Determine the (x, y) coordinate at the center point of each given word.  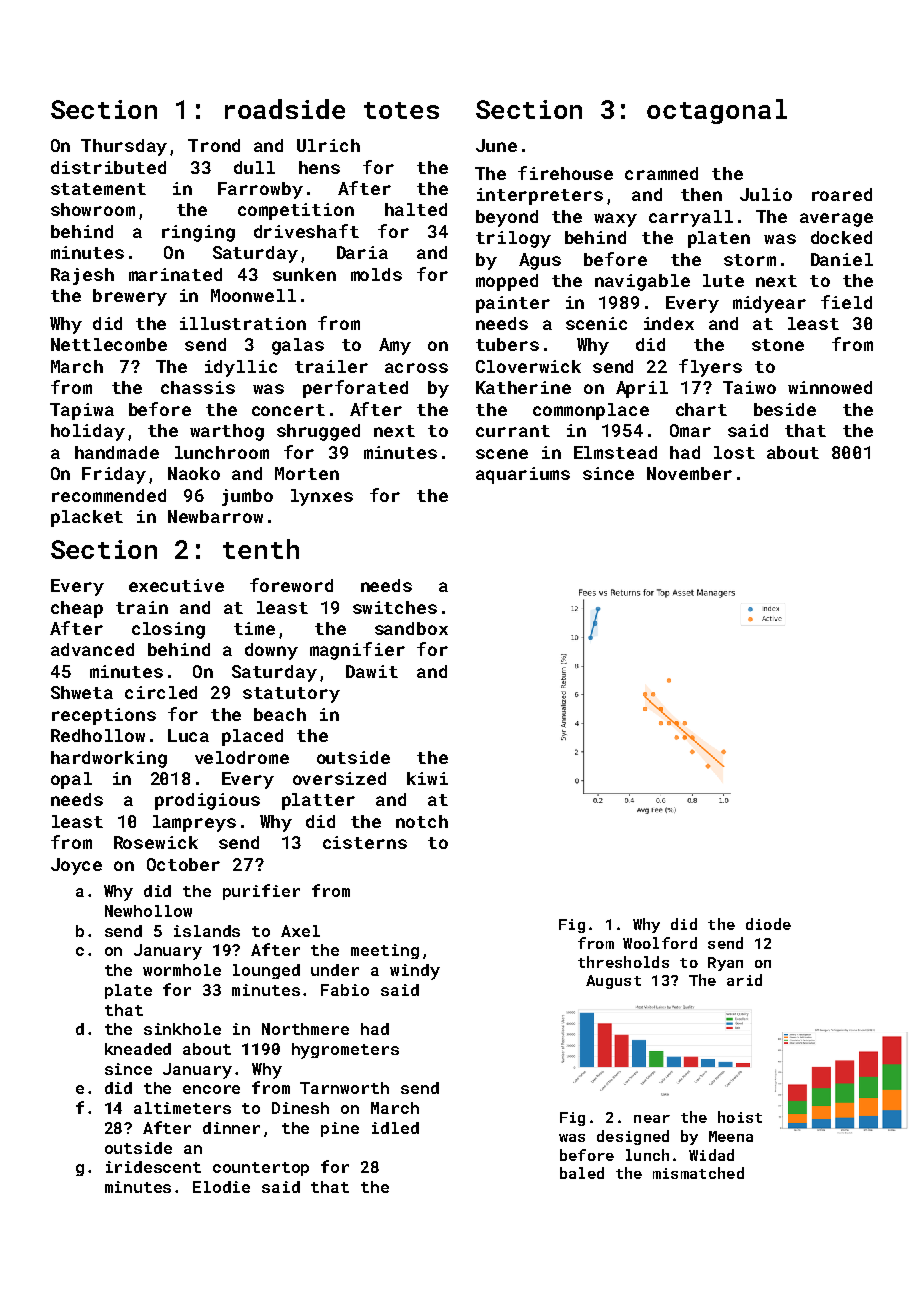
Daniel (842, 259)
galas (298, 346)
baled (582, 1173)
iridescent (153, 1167)
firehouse (565, 173)
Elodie (221, 1187)
